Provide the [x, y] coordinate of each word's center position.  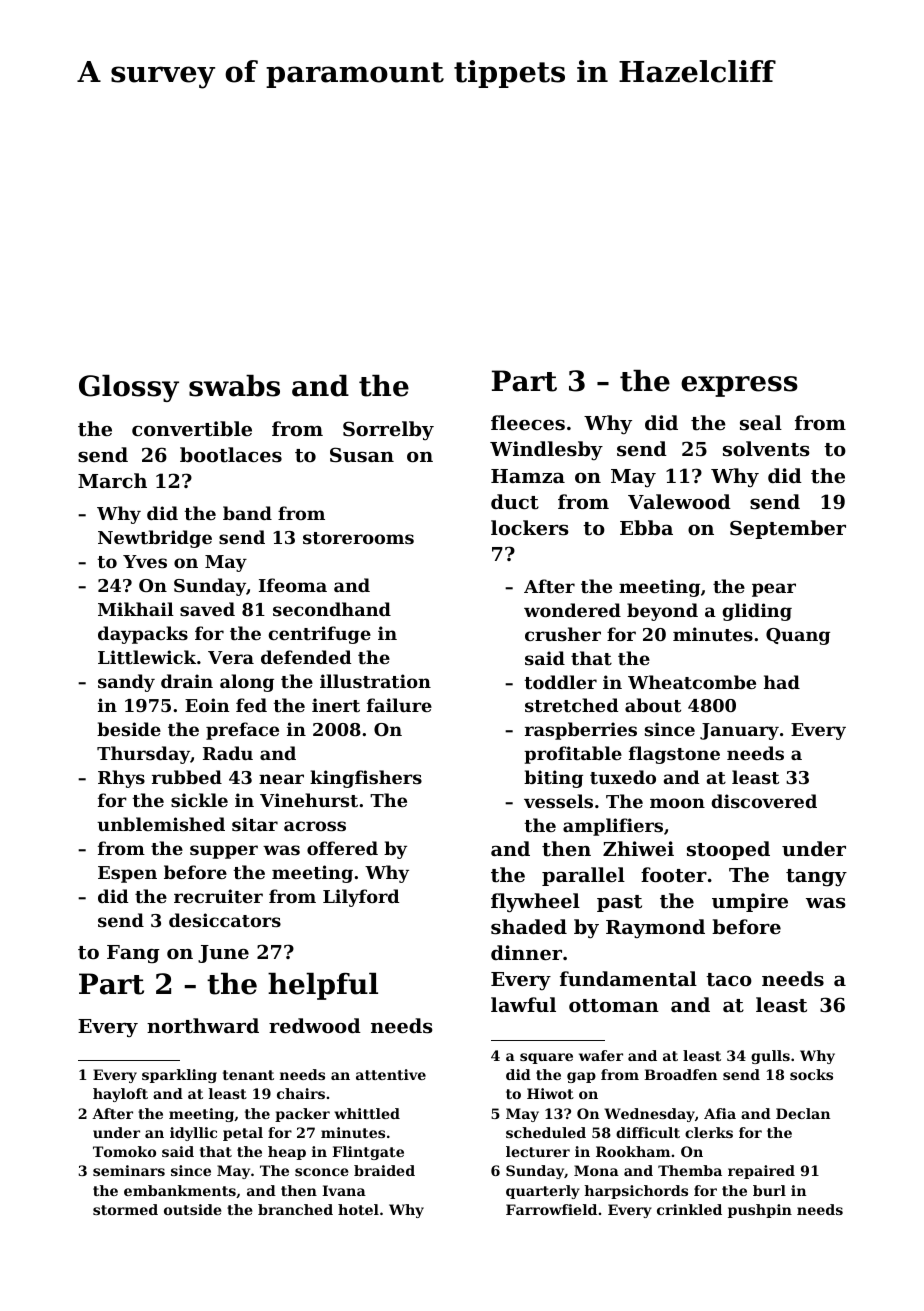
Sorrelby [388, 430]
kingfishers [366, 779]
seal [761, 422]
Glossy [129, 388]
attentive [391, 1074]
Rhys [121, 779]
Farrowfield [551, 1209]
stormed [125, 1209]
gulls [770, 1057]
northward [203, 1026]
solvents [766, 449]
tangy [816, 878]
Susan [362, 454]
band [247, 513]
